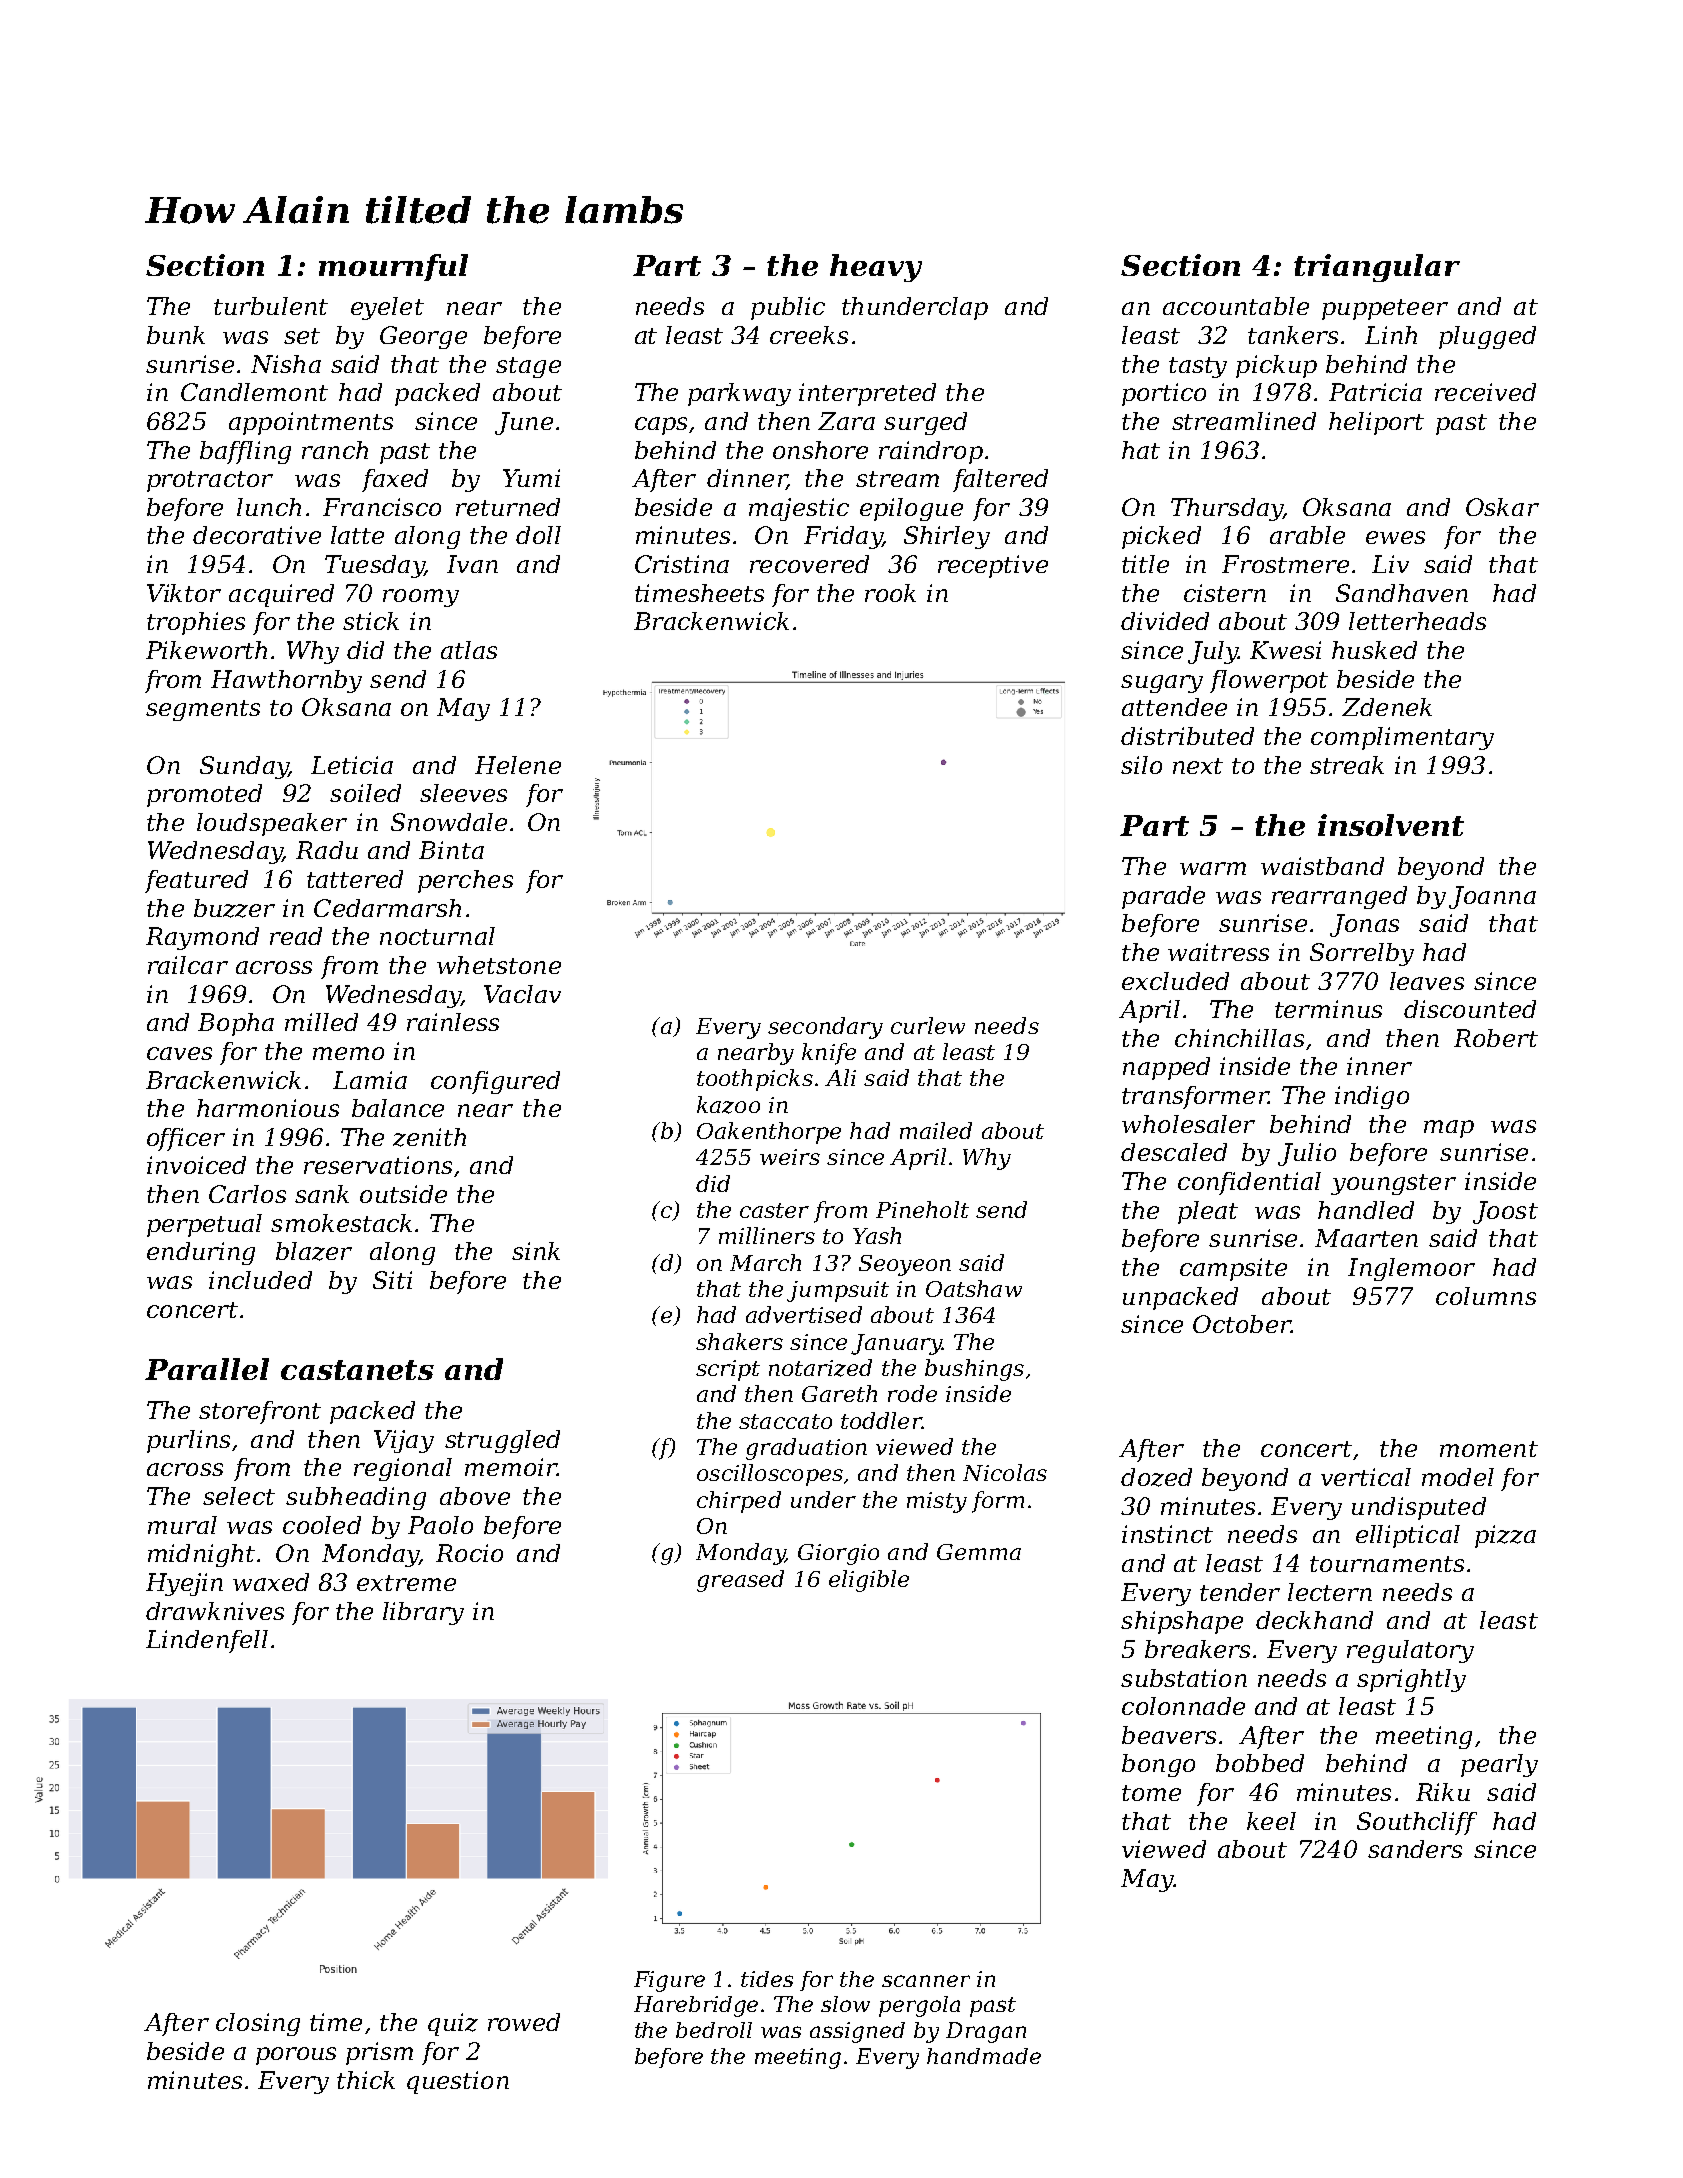 The height and width of the screenshot is (2178, 1683). I want to click on turbulent, so click(271, 306).
